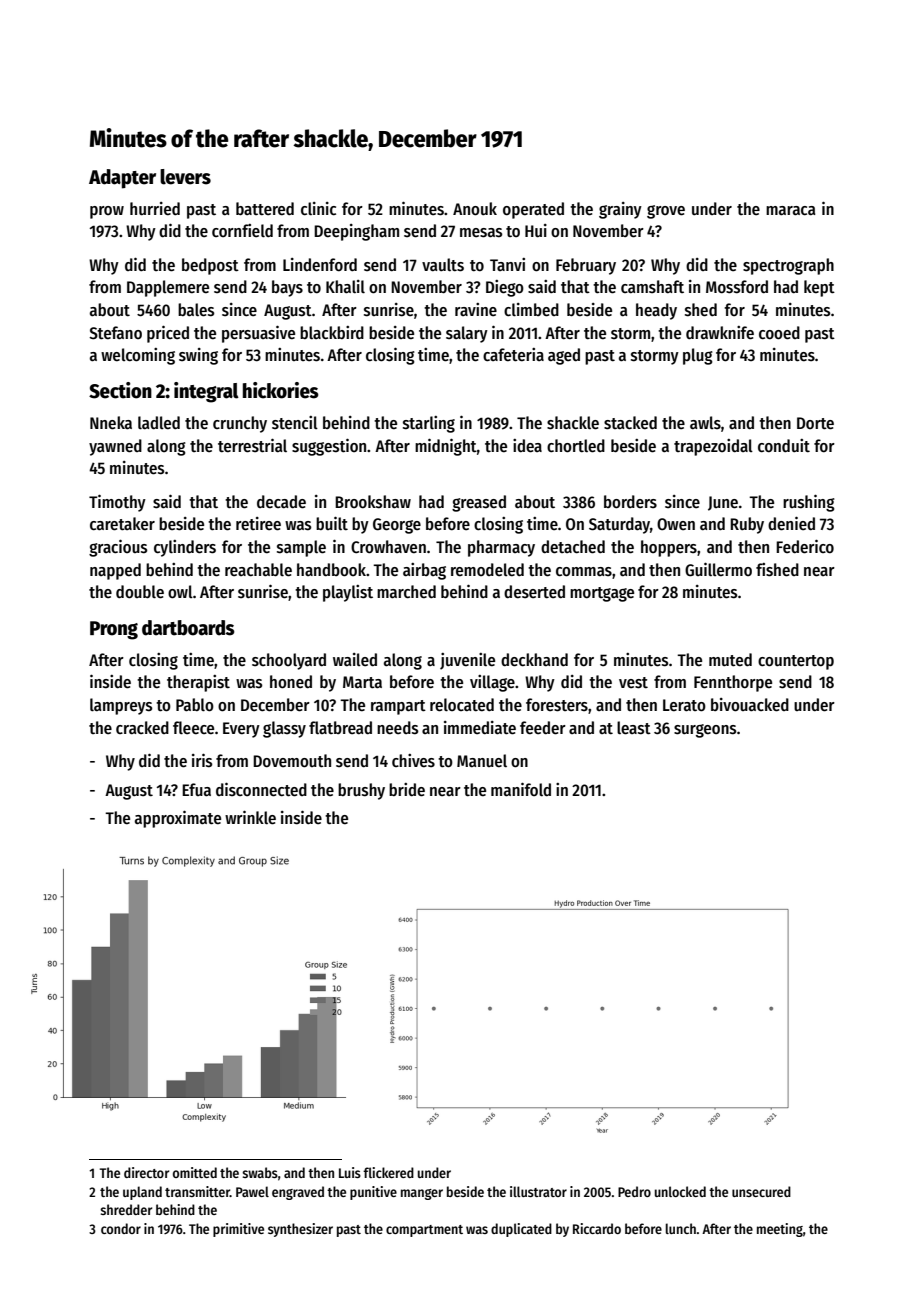 The width and height of the screenshot is (924, 1308). I want to click on deserted, so click(534, 592).
